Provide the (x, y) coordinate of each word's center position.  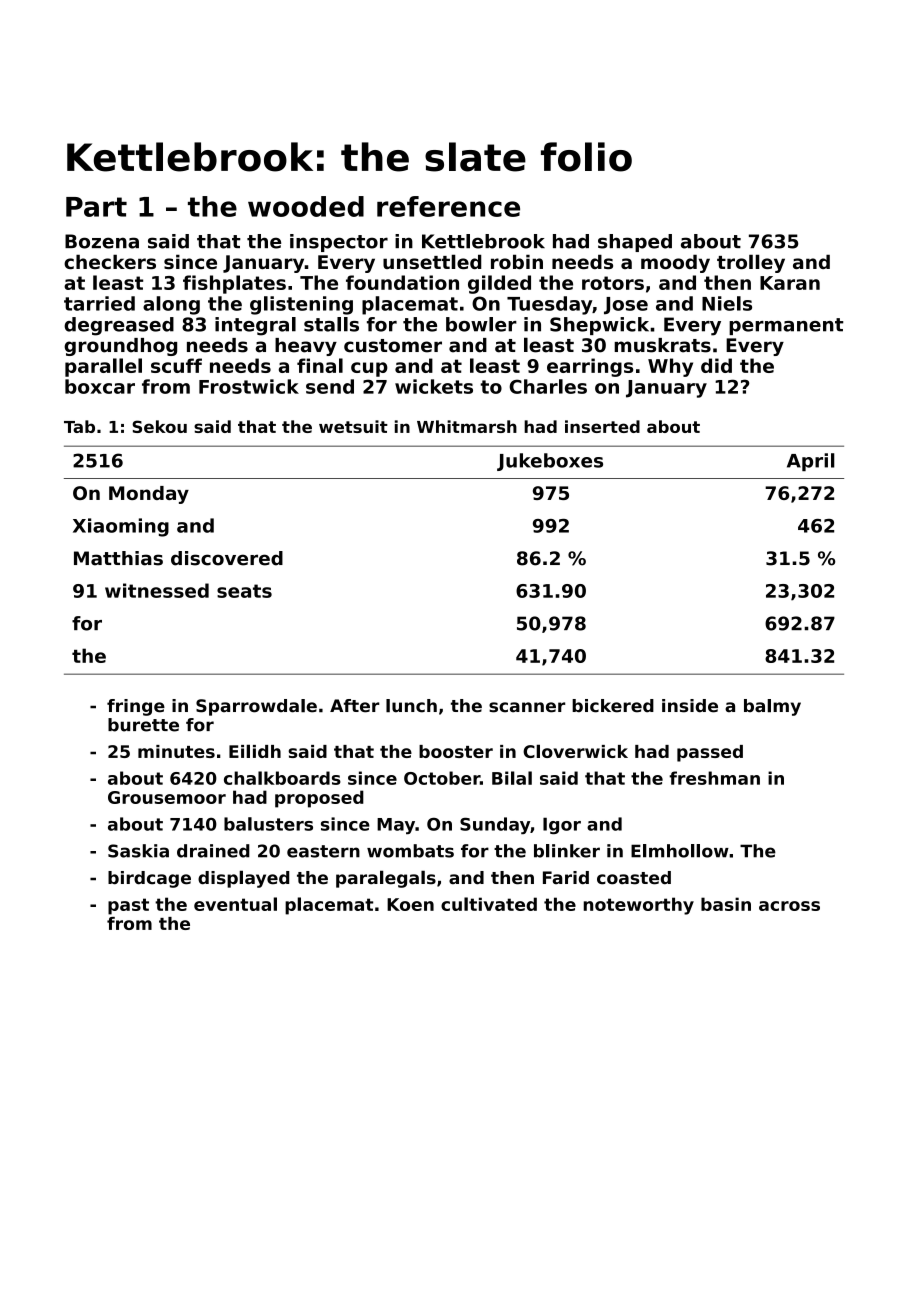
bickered (613, 706)
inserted (602, 426)
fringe (136, 707)
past (128, 906)
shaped (635, 243)
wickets (434, 386)
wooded (306, 206)
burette (143, 725)
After (355, 706)
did (716, 365)
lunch (411, 706)
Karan (790, 283)
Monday (149, 495)
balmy (772, 707)
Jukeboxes (550, 462)
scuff (176, 365)
